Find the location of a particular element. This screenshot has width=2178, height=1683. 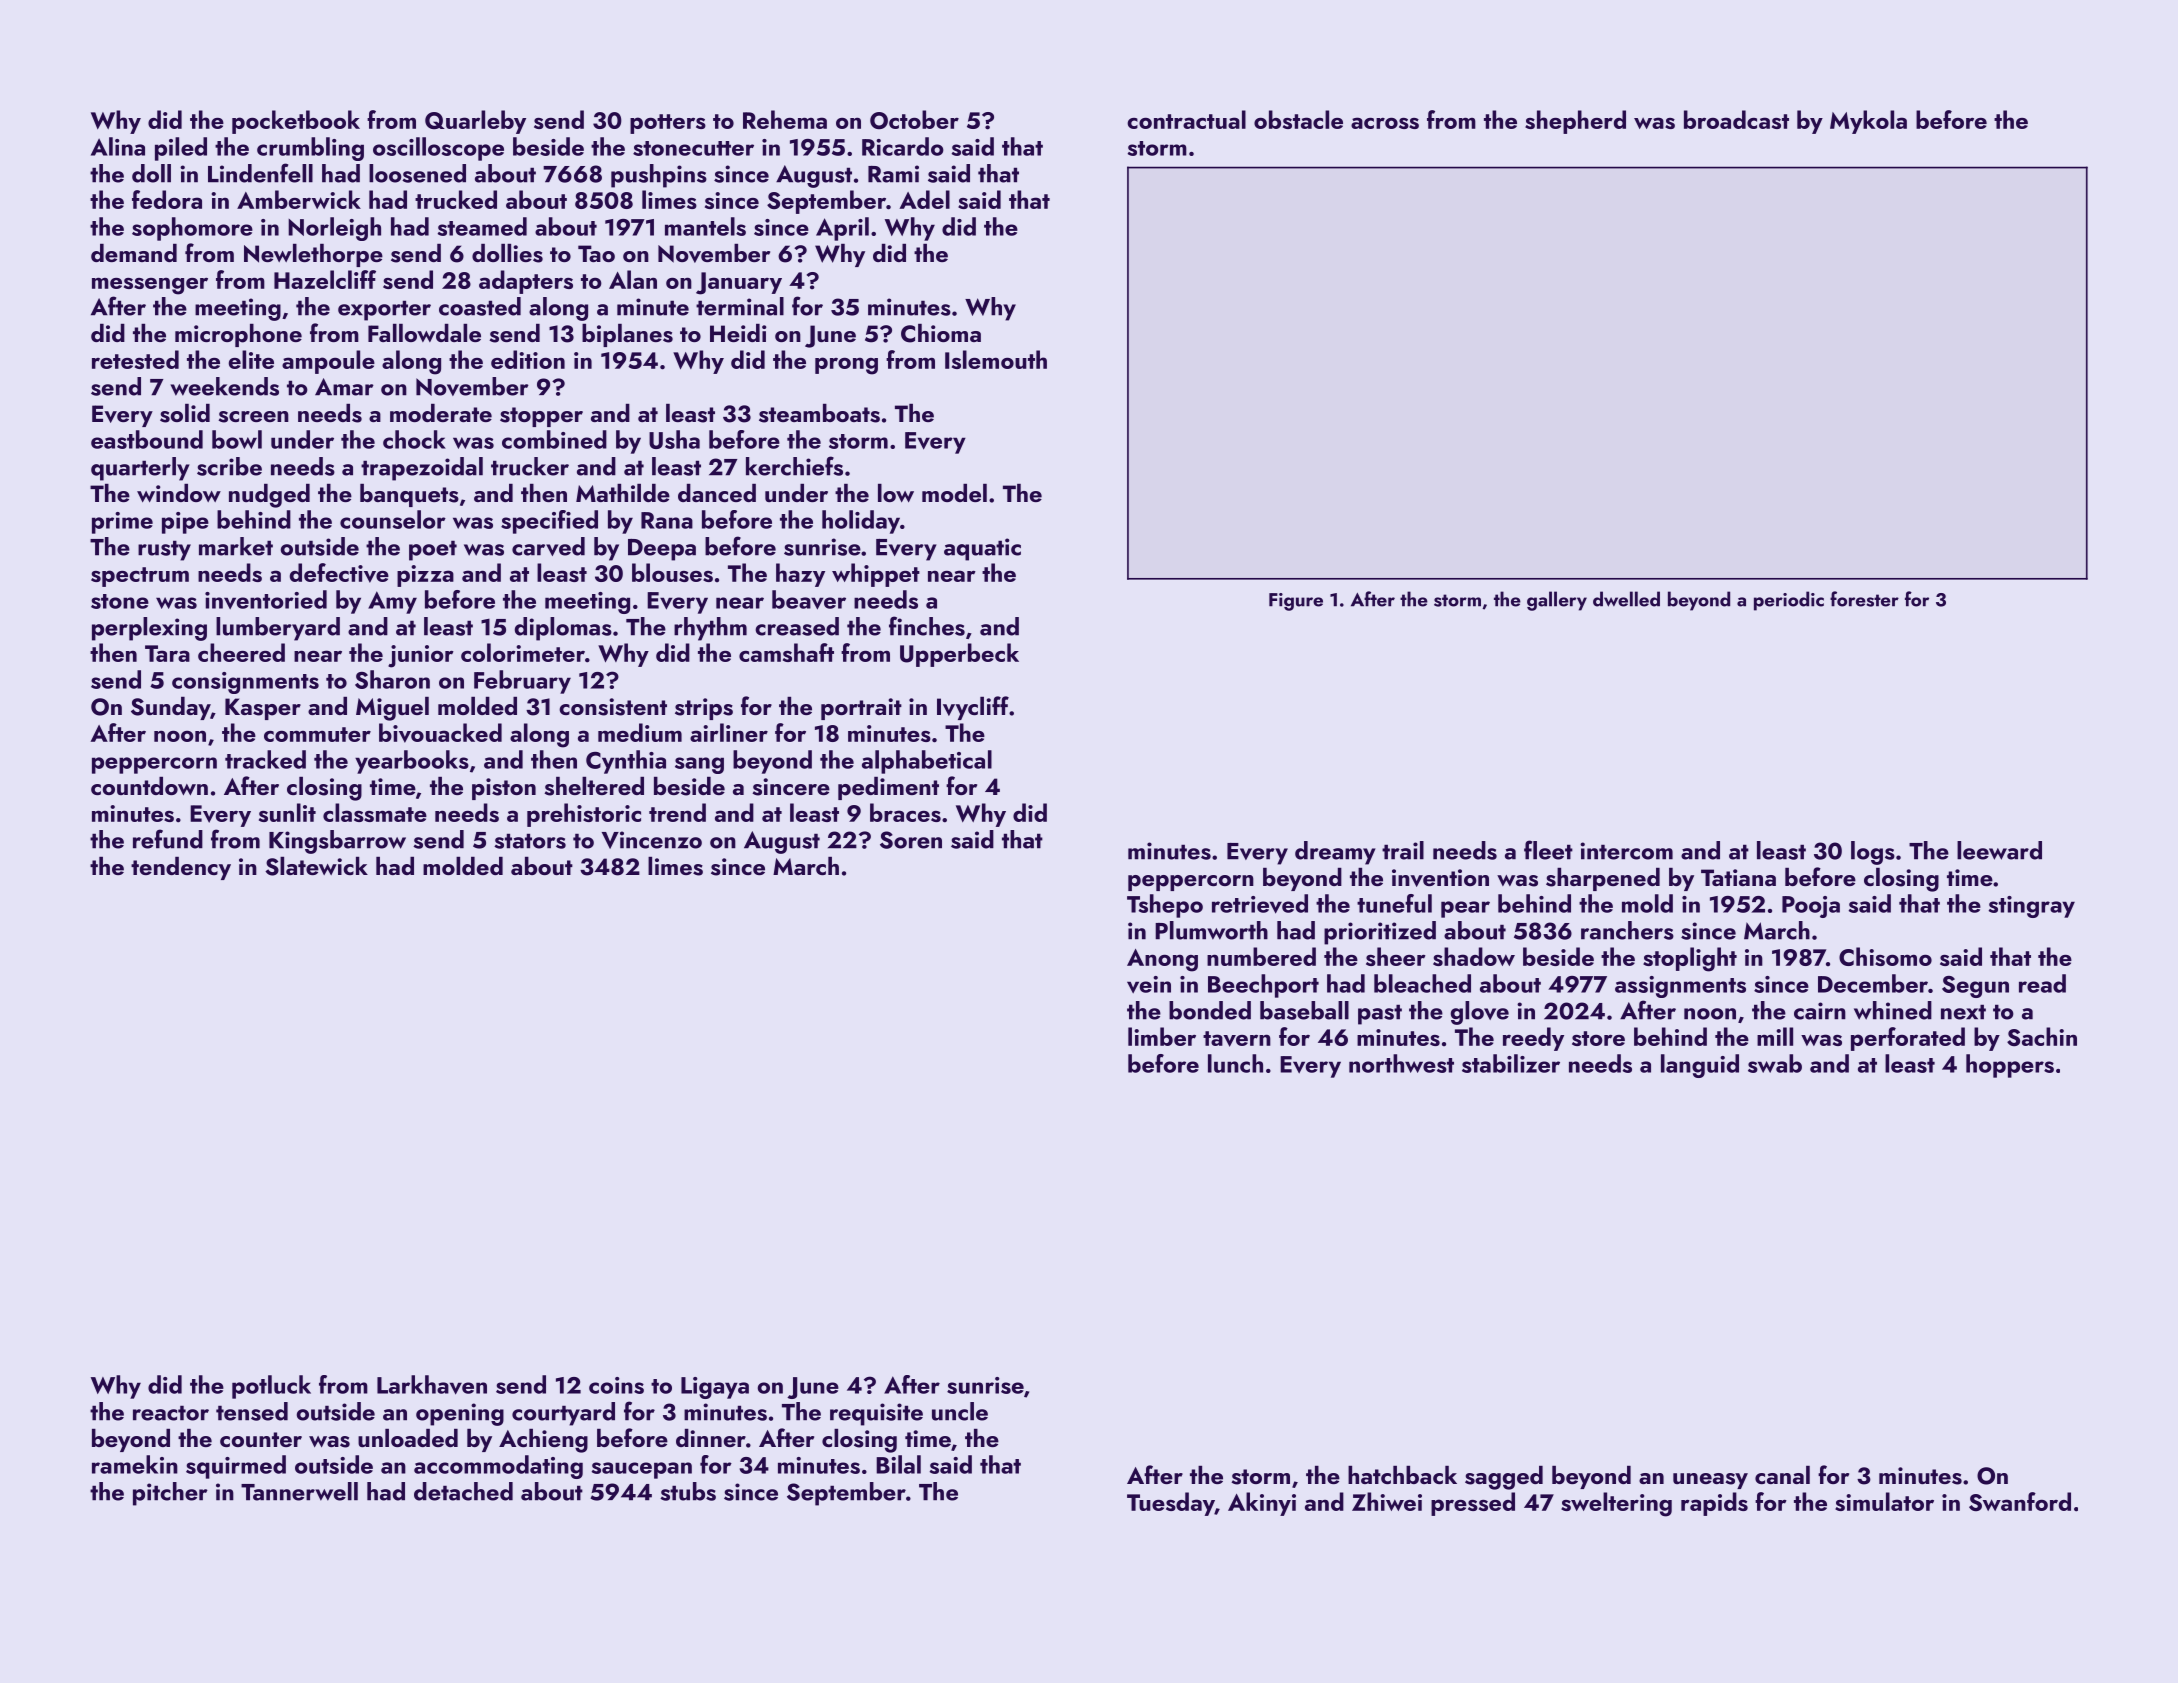

potluck is located at coordinates (271, 1387).
